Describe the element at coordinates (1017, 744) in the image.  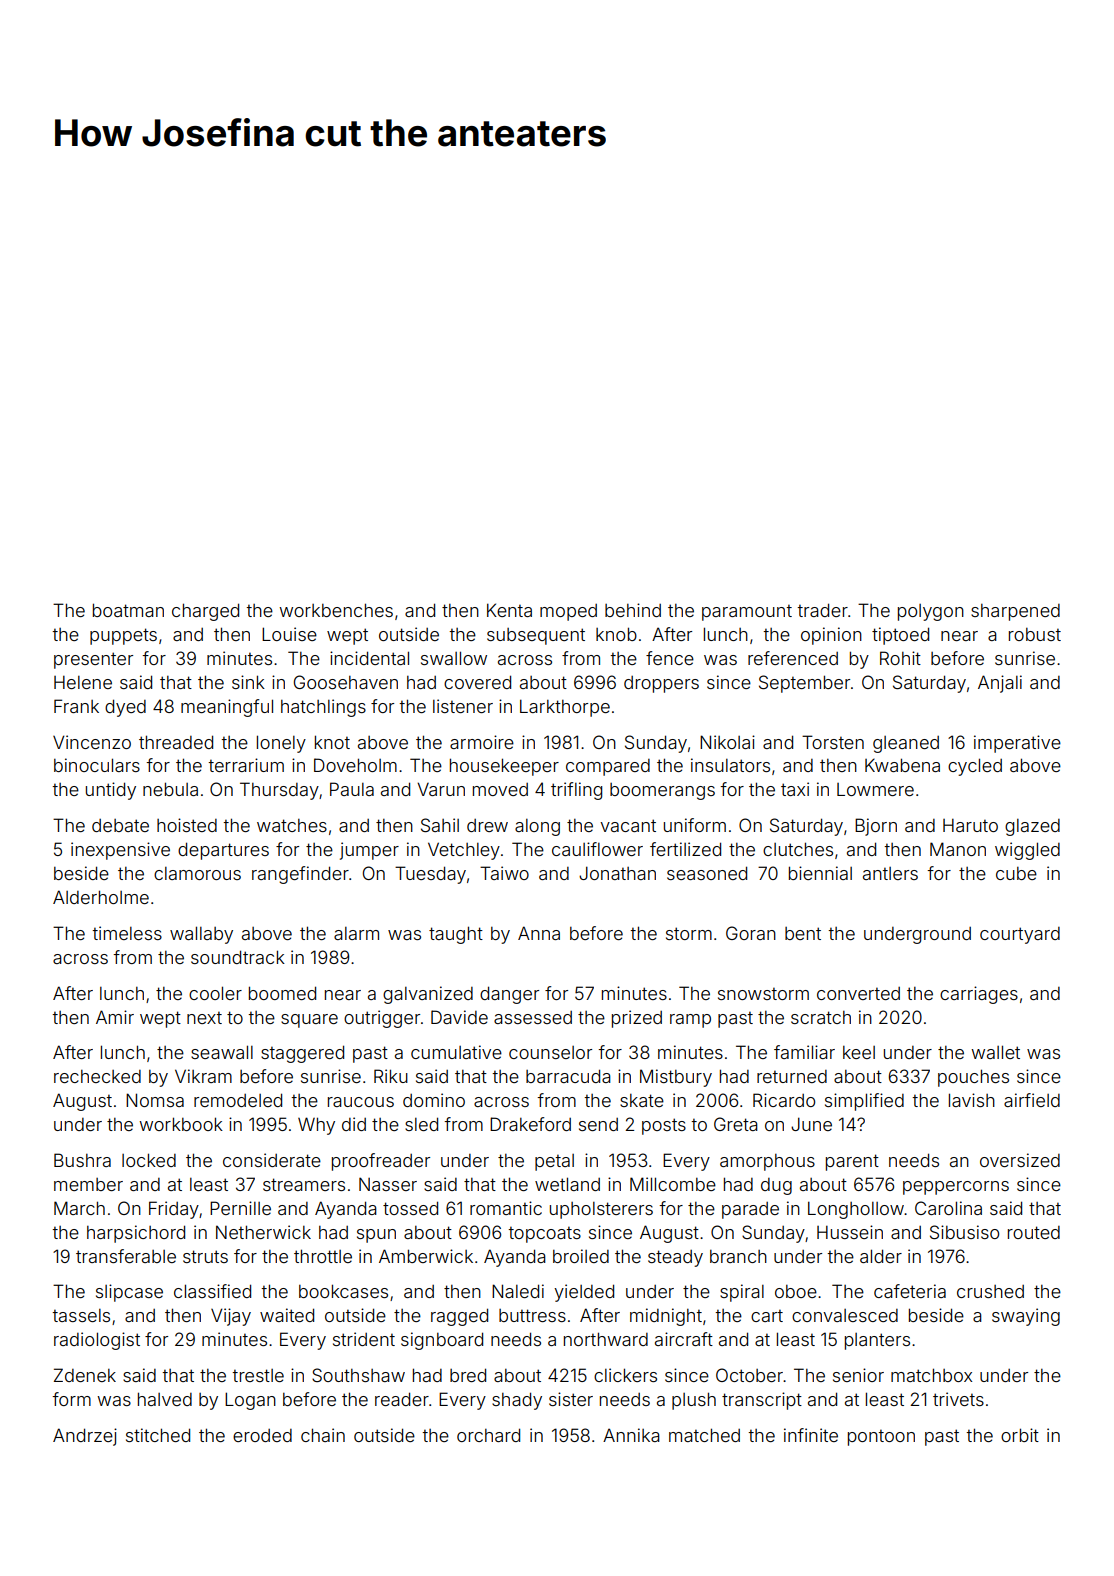
I see `imperative` at that location.
